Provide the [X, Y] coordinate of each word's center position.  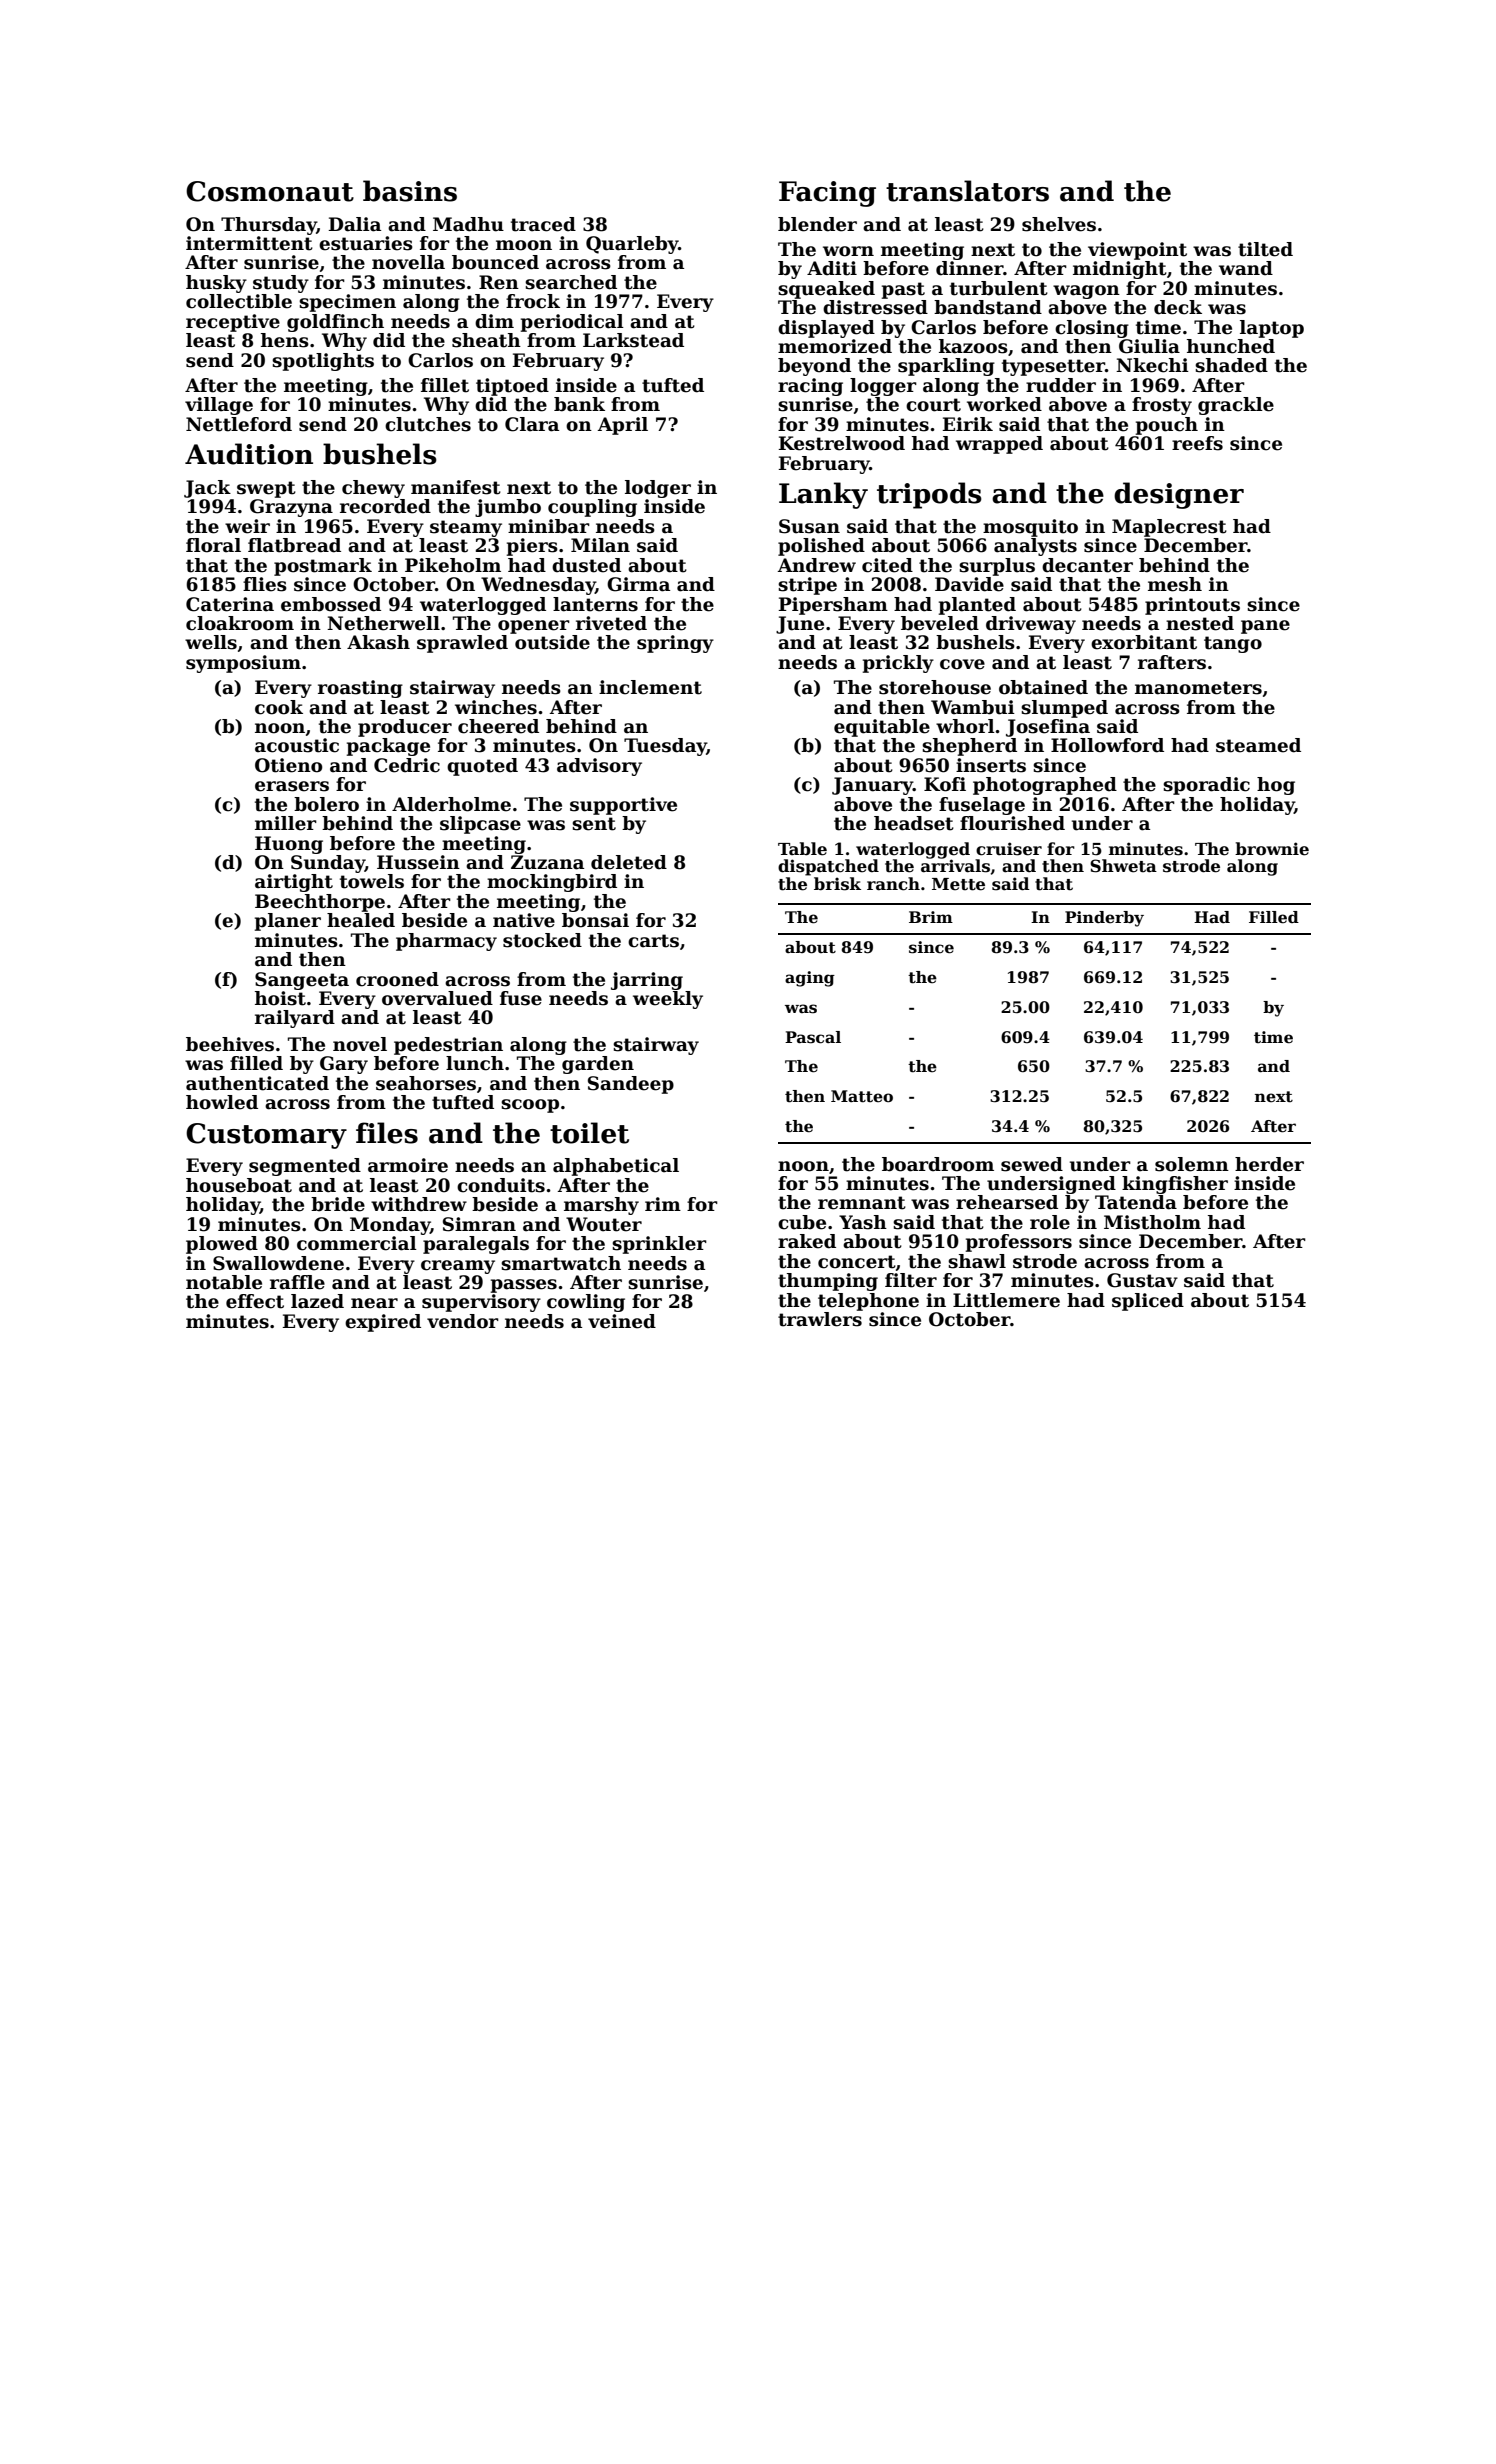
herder [1269, 1164]
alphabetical [616, 1167]
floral [213, 545]
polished [821, 547]
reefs [1197, 443]
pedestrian [448, 1046]
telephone [868, 1302]
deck [1178, 307]
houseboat [239, 1185]
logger [883, 387]
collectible [239, 301]
